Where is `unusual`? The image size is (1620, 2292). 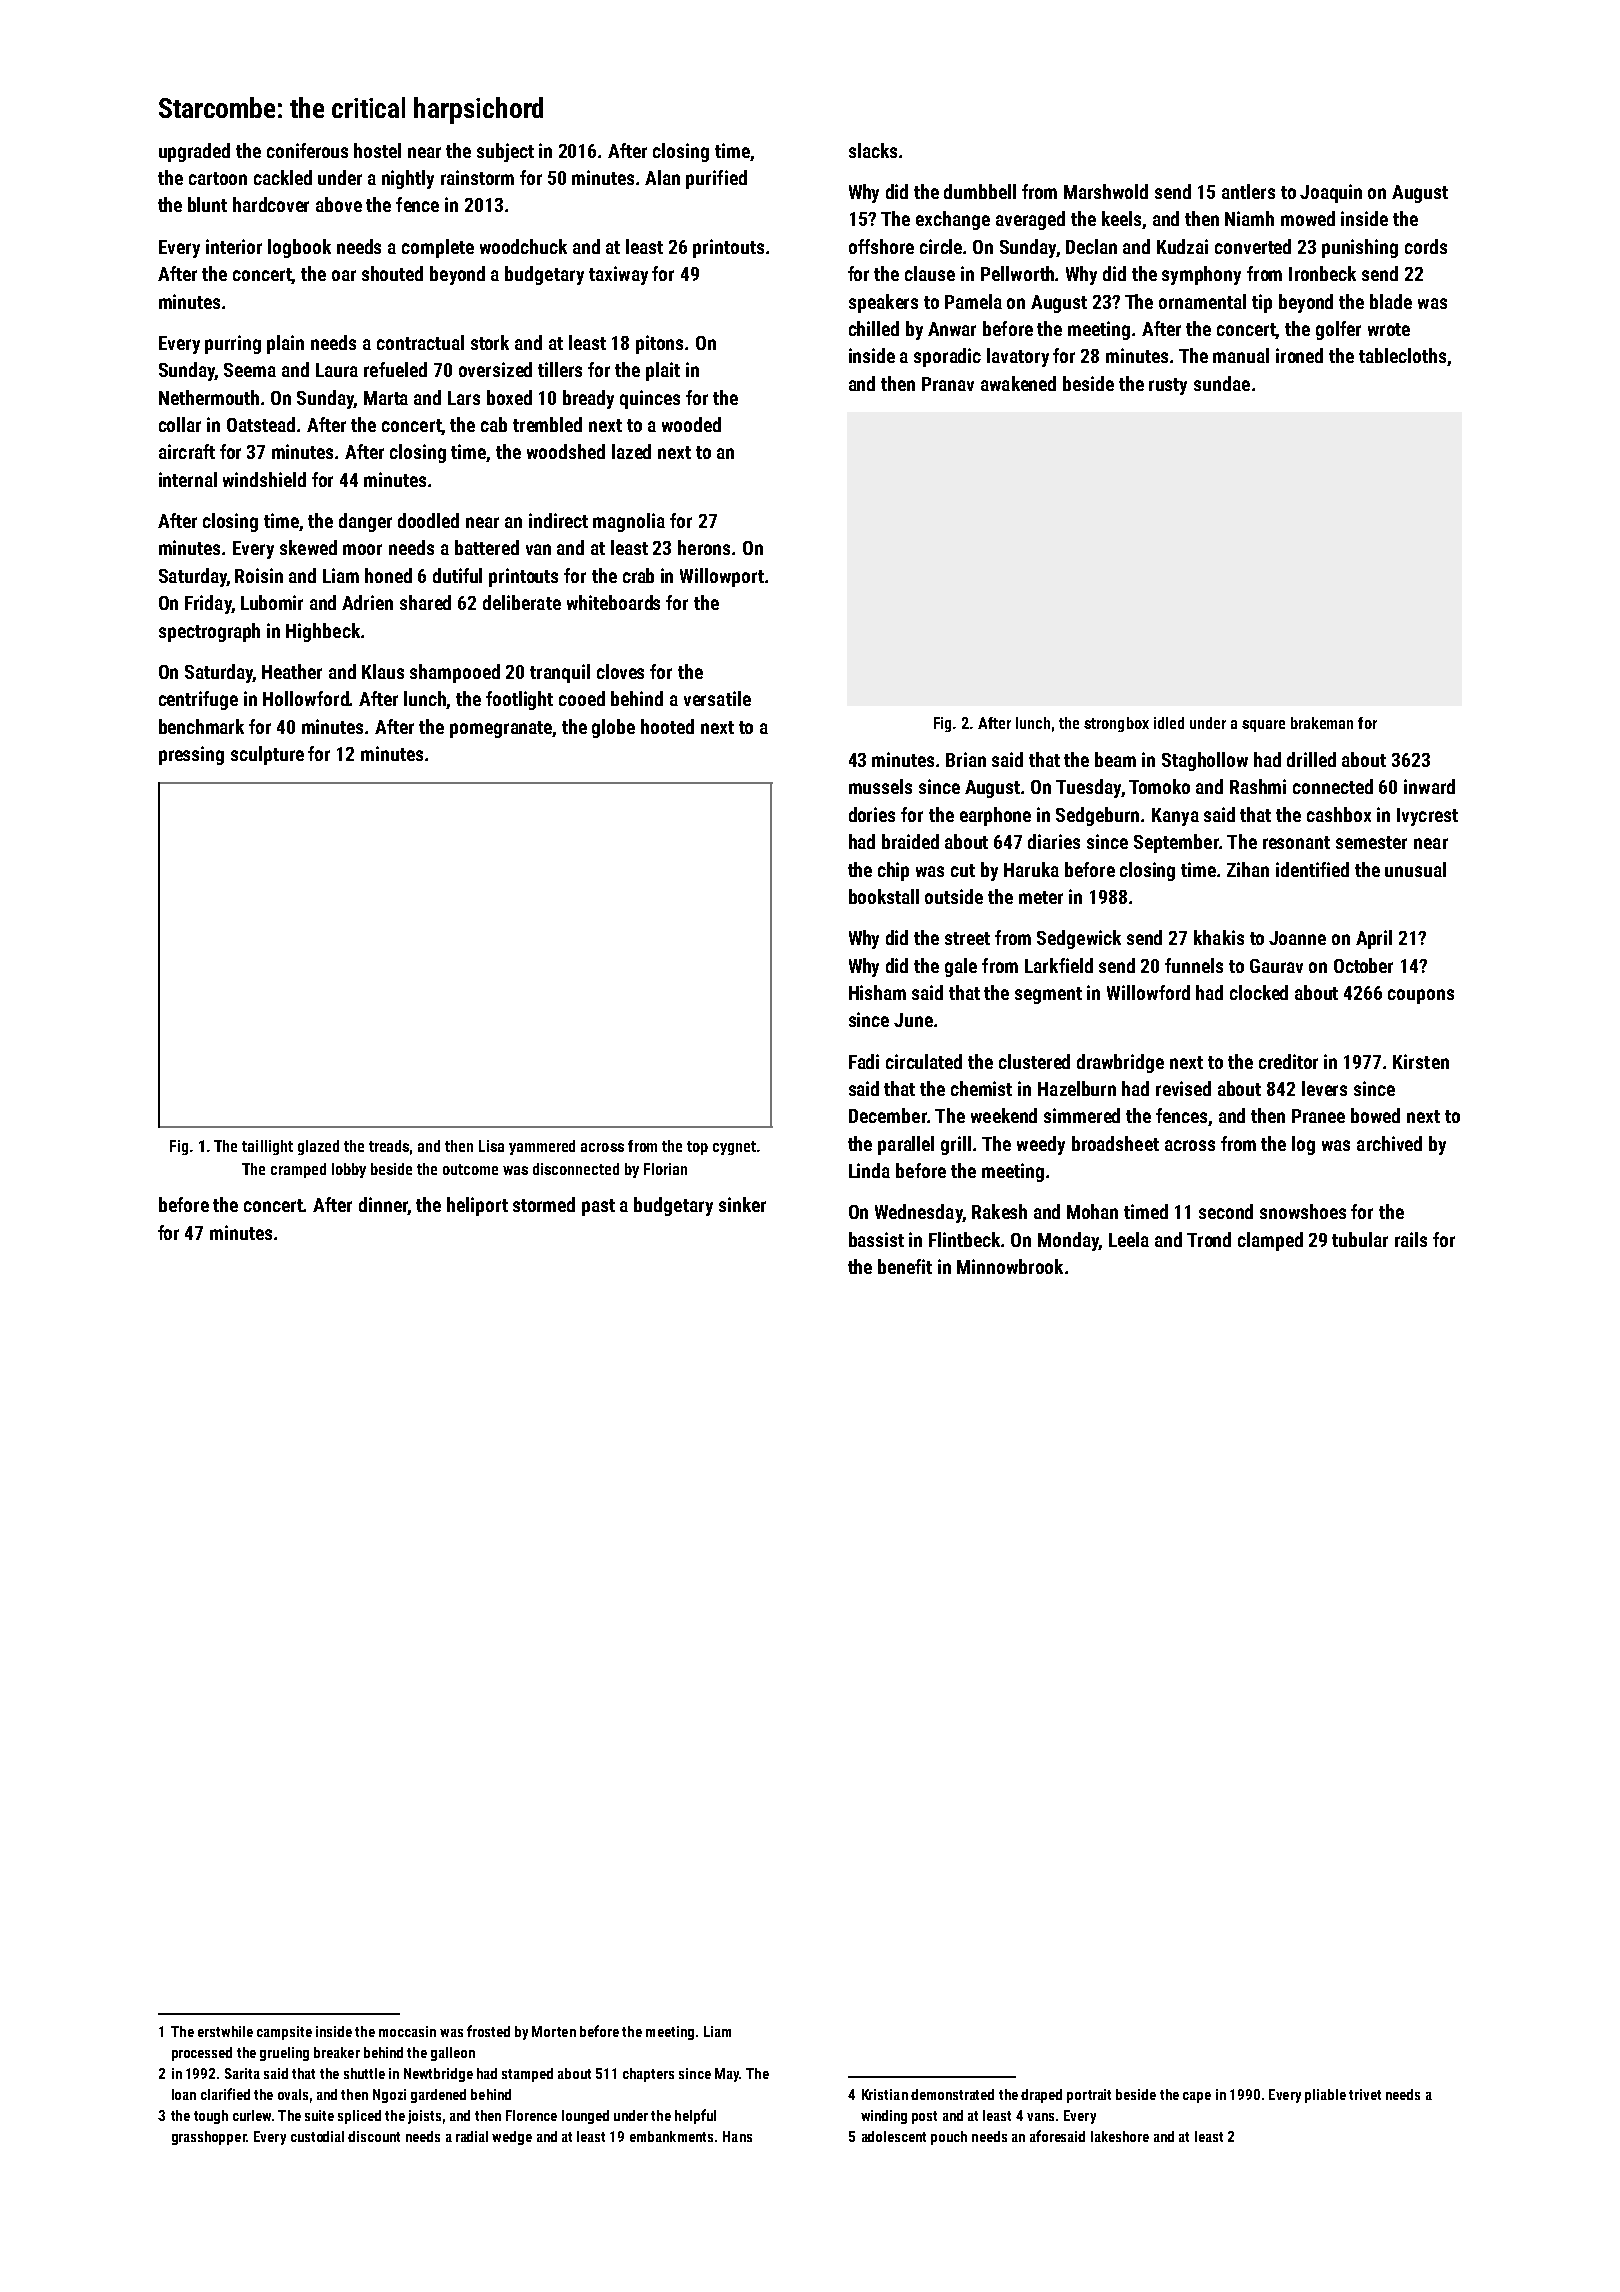
unusual is located at coordinates (1415, 869).
